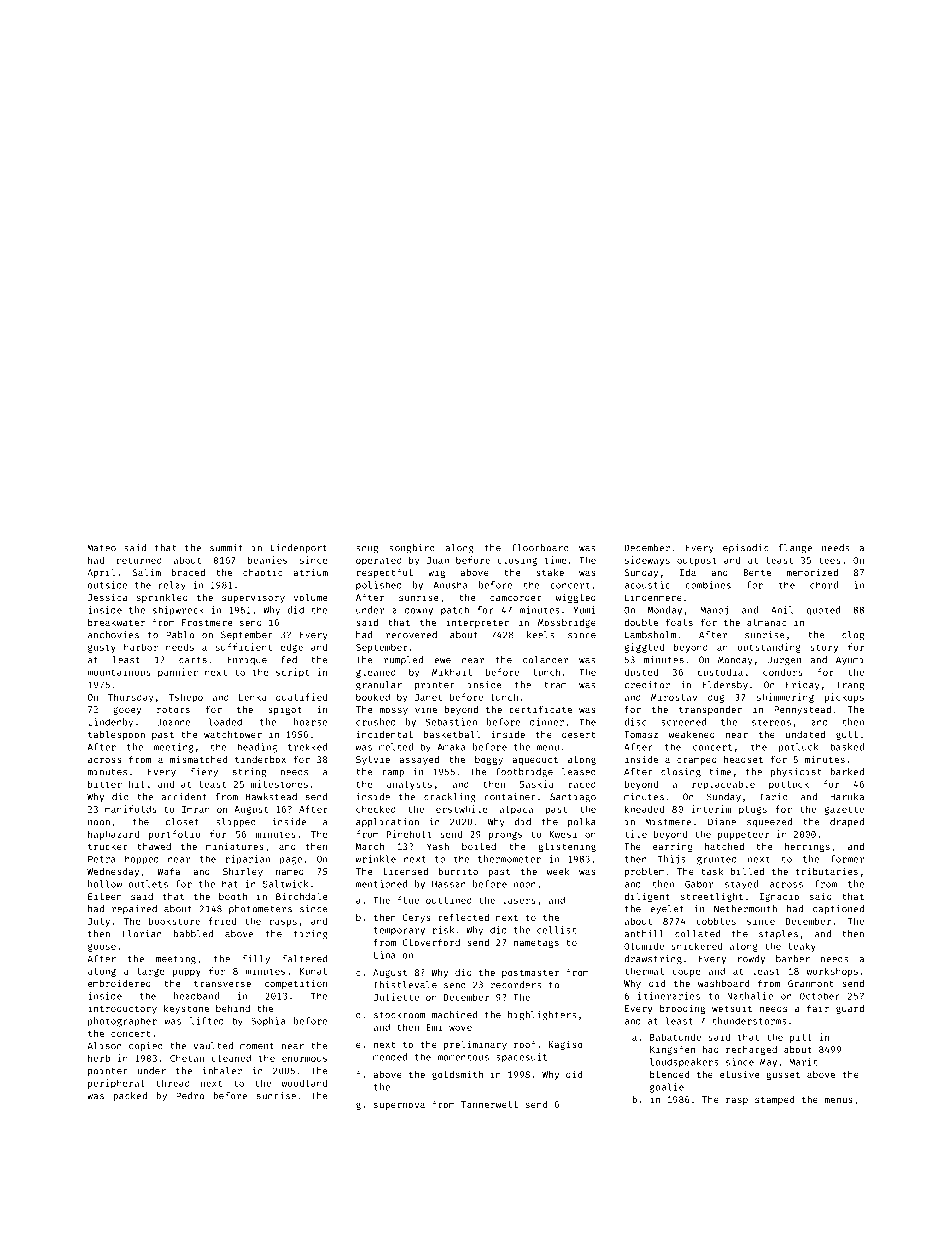 Image resolution: width=952 pixels, height=1233 pixels. Describe the element at coordinates (256, 959) in the document. I see `filly` at that location.
